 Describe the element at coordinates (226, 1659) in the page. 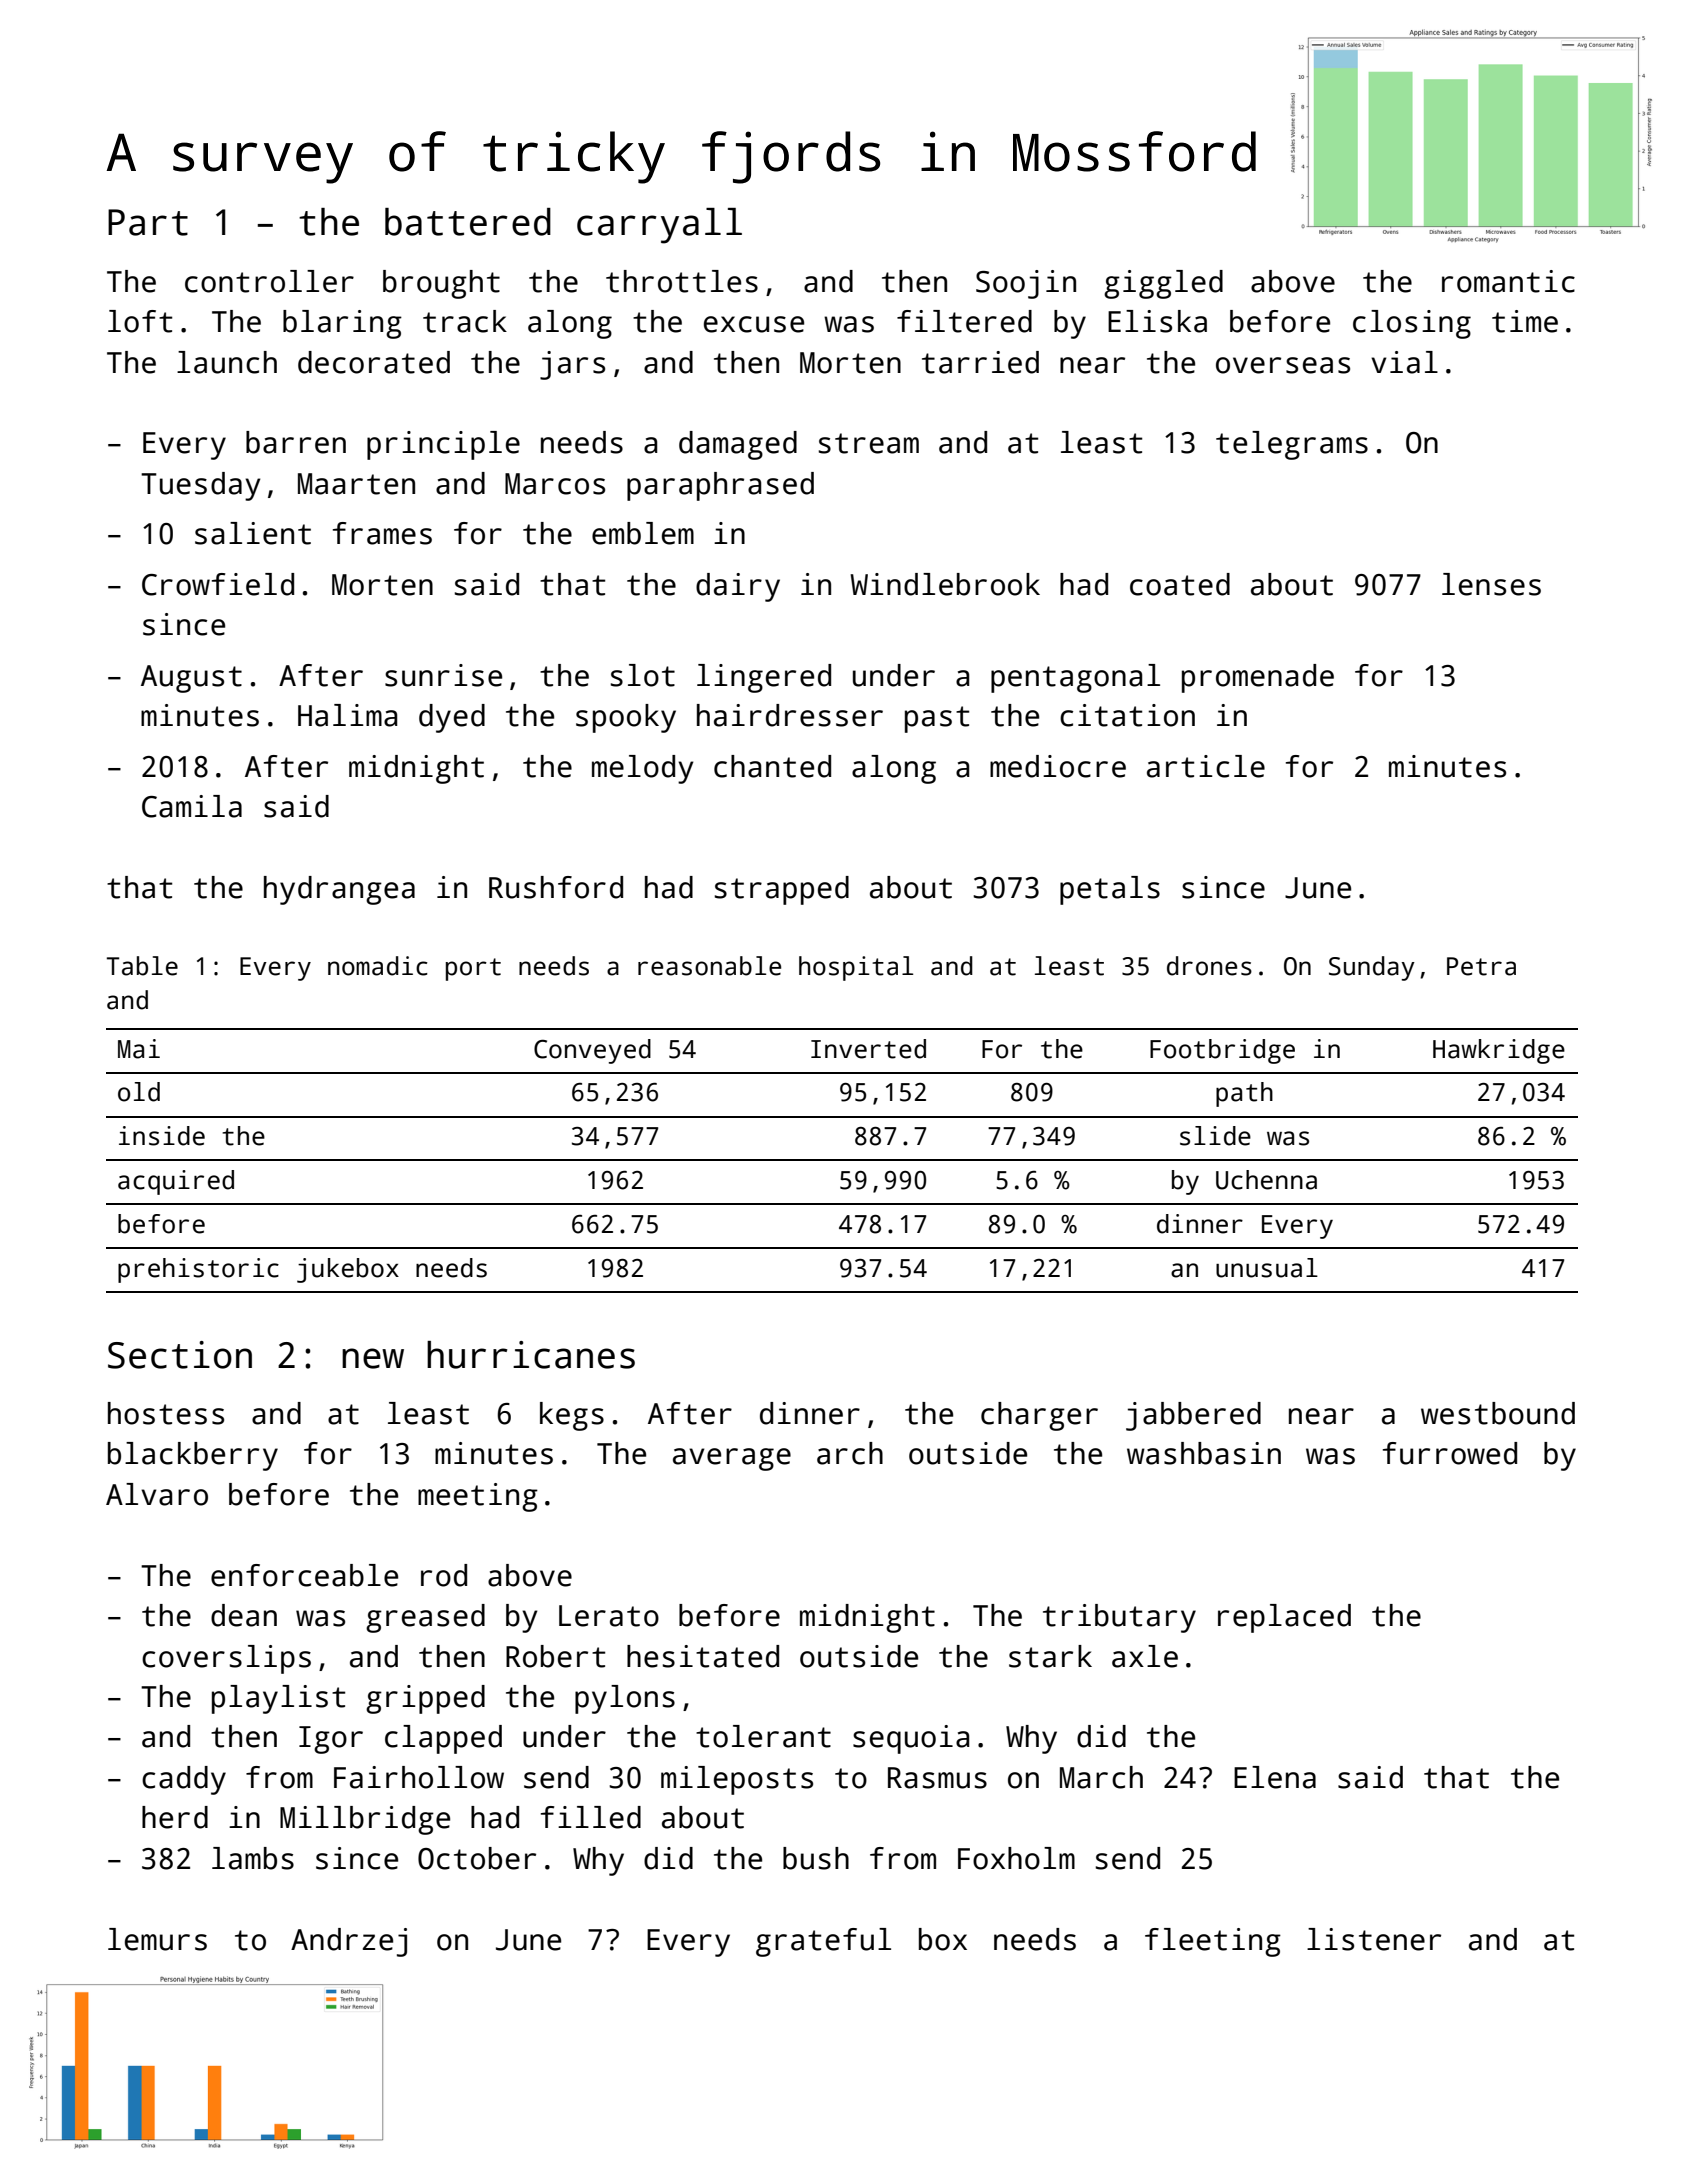

I see `coverslips` at that location.
